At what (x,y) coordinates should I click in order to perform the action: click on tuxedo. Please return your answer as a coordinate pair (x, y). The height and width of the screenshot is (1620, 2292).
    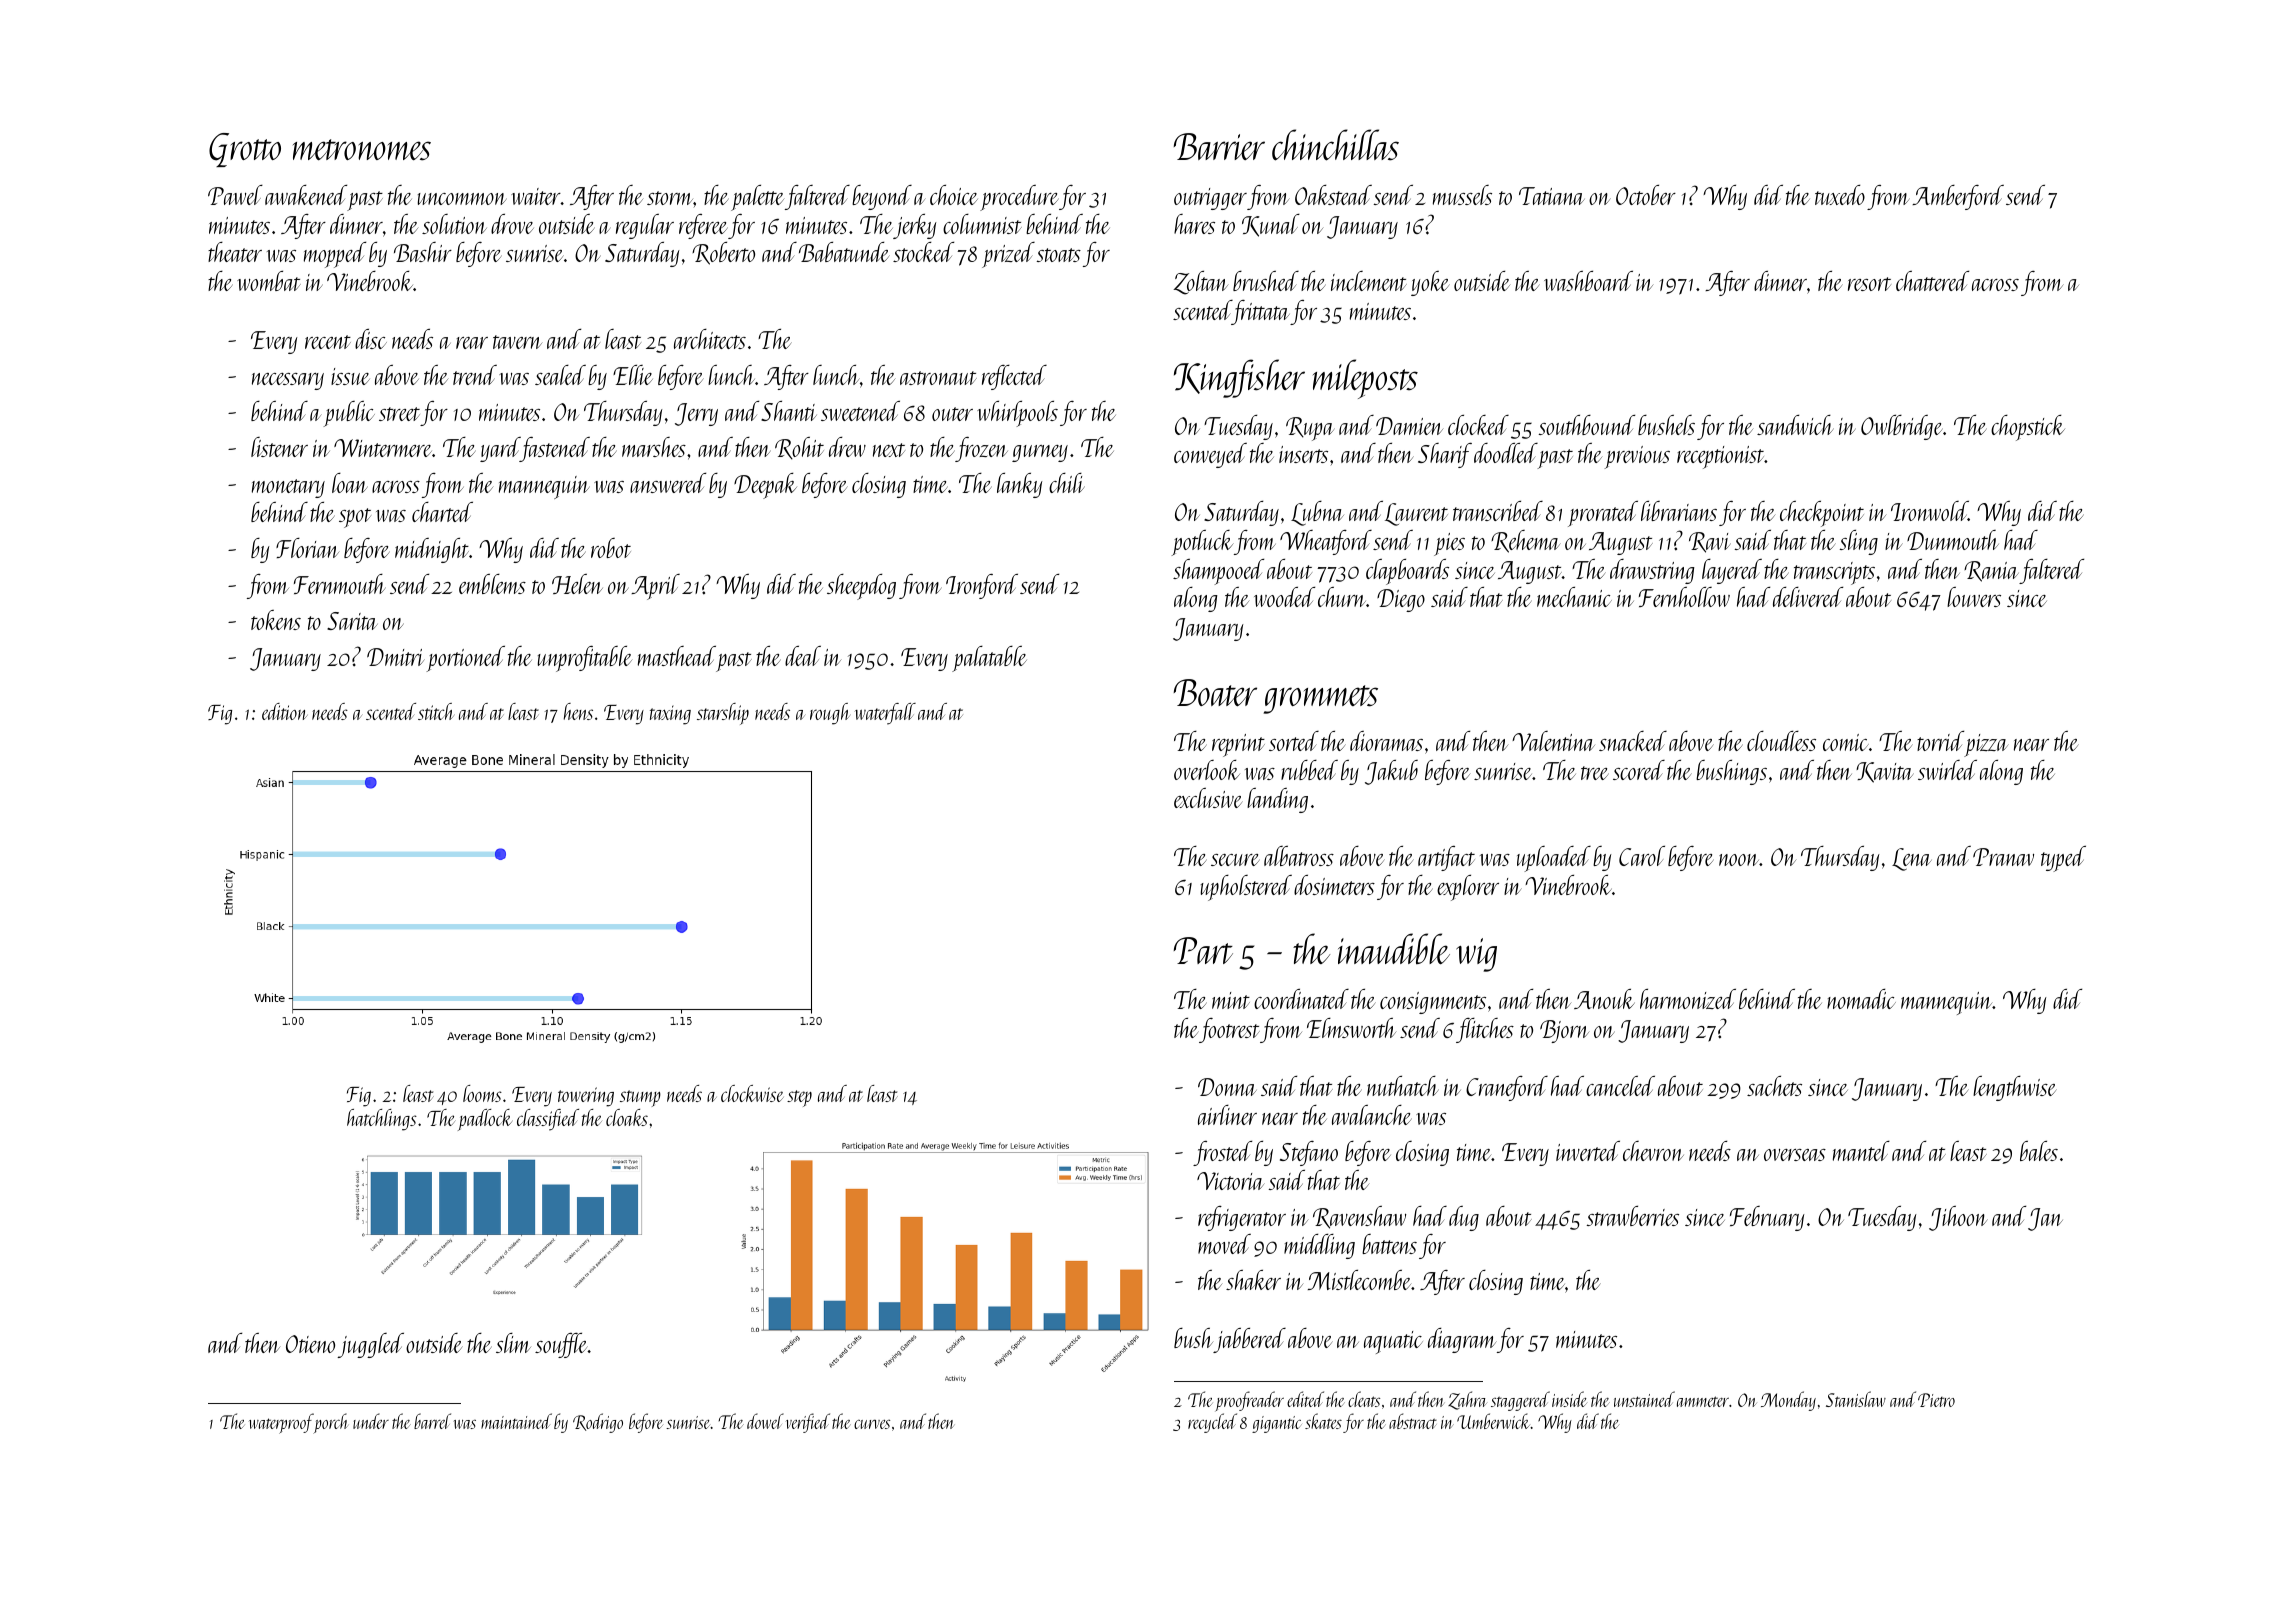
    Looking at the image, I should click on (1840, 195).
